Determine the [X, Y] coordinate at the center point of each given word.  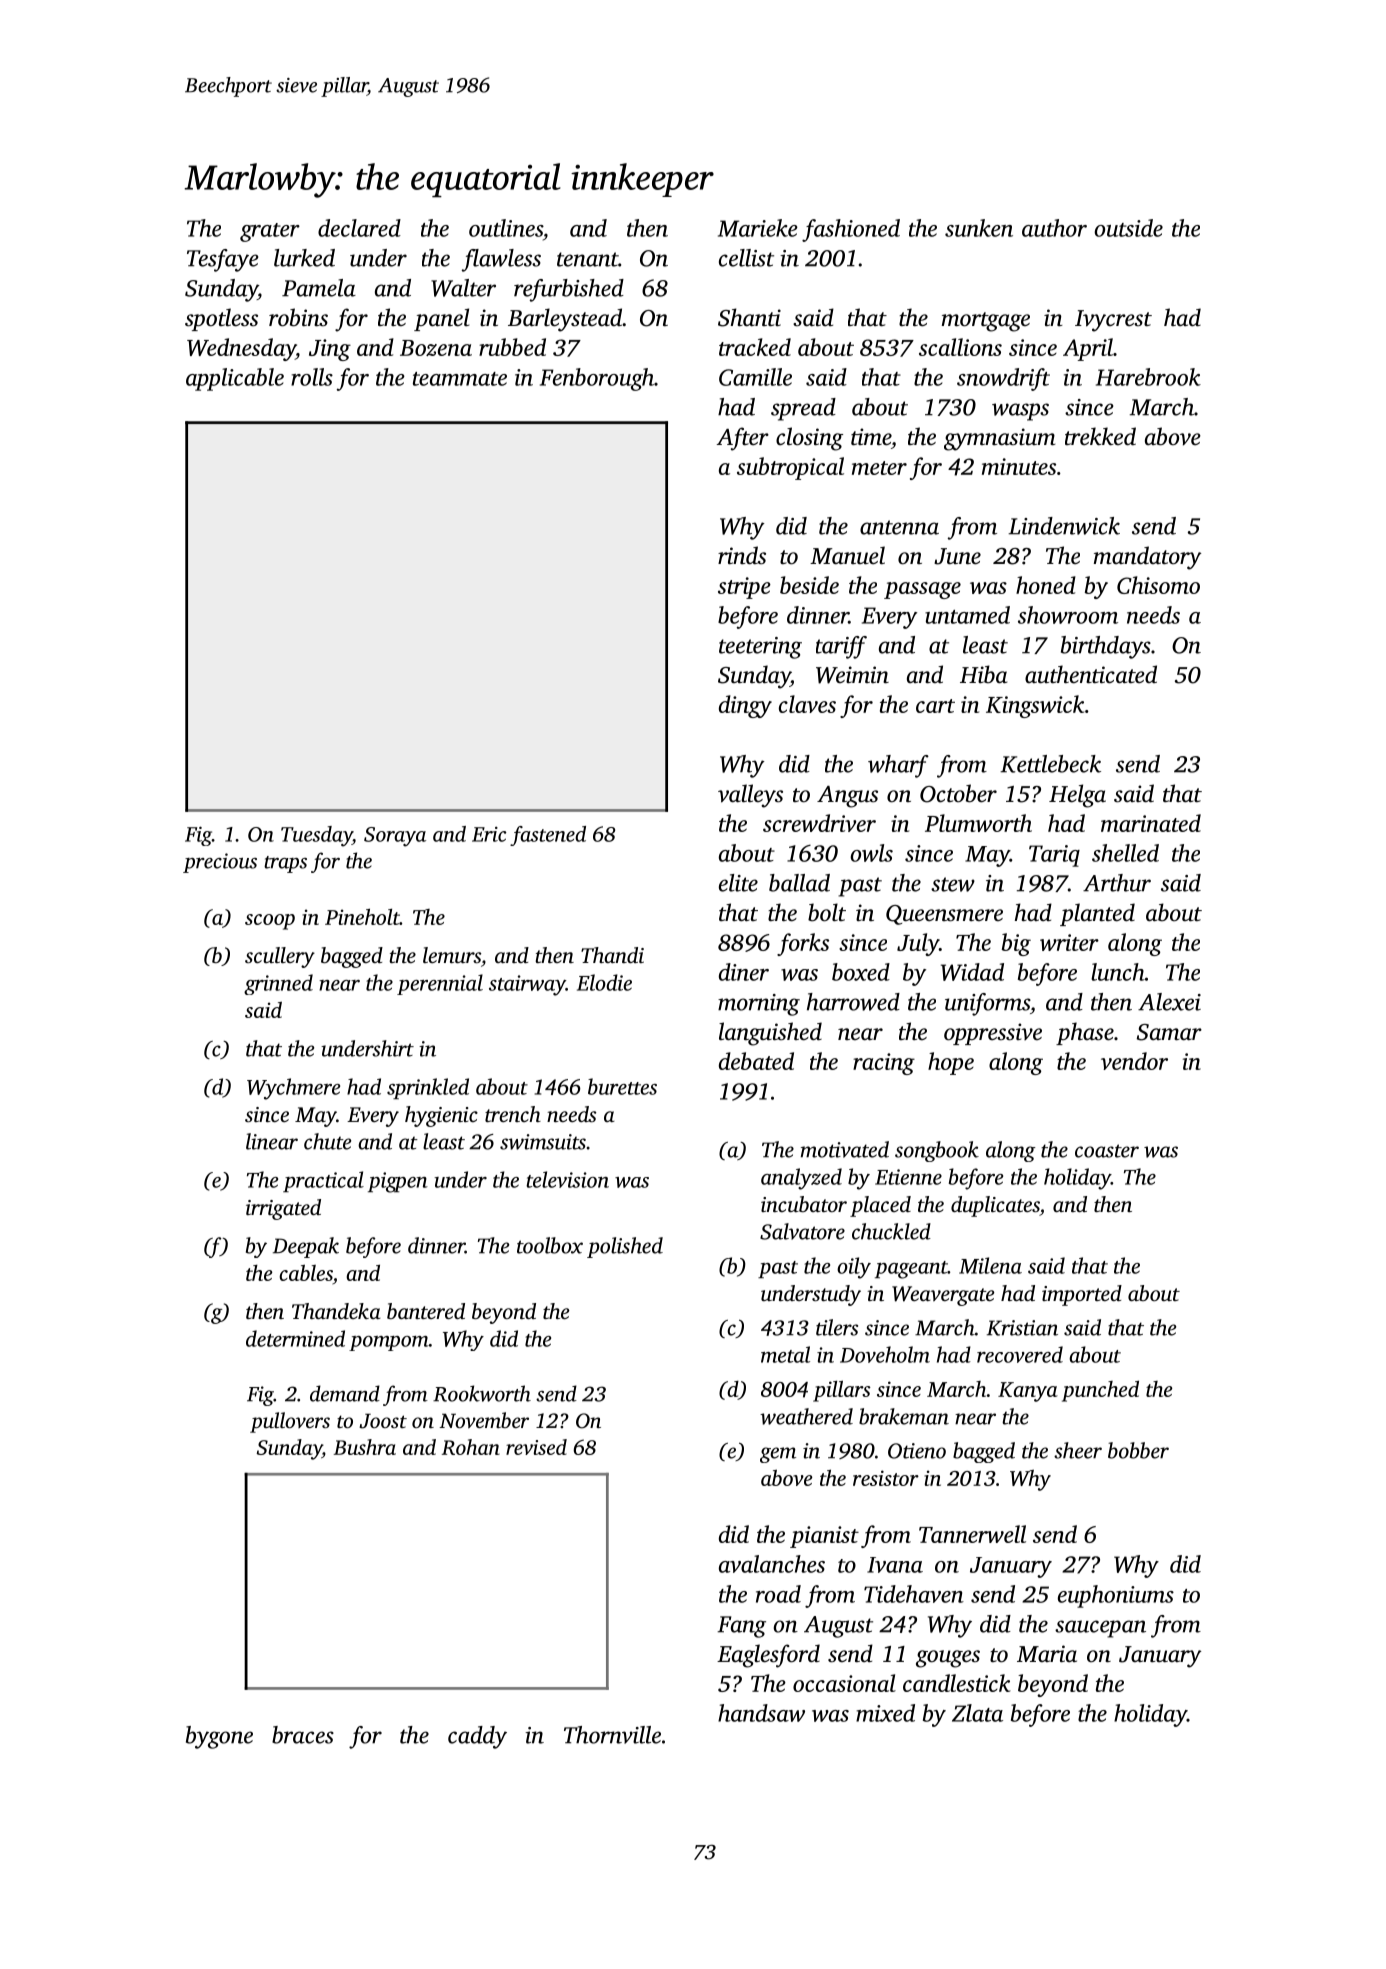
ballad [799, 883]
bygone [219, 1737]
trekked [1100, 436]
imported [1082, 1295]
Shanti [749, 317]
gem [778, 1455]
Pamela [319, 288]
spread [803, 409]
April [1088, 349]
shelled [1125, 853]
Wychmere [293, 1089]
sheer [1078, 1450]
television [567, 1179]
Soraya [395, 837]
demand [345, 1393]
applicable [235, 379]
